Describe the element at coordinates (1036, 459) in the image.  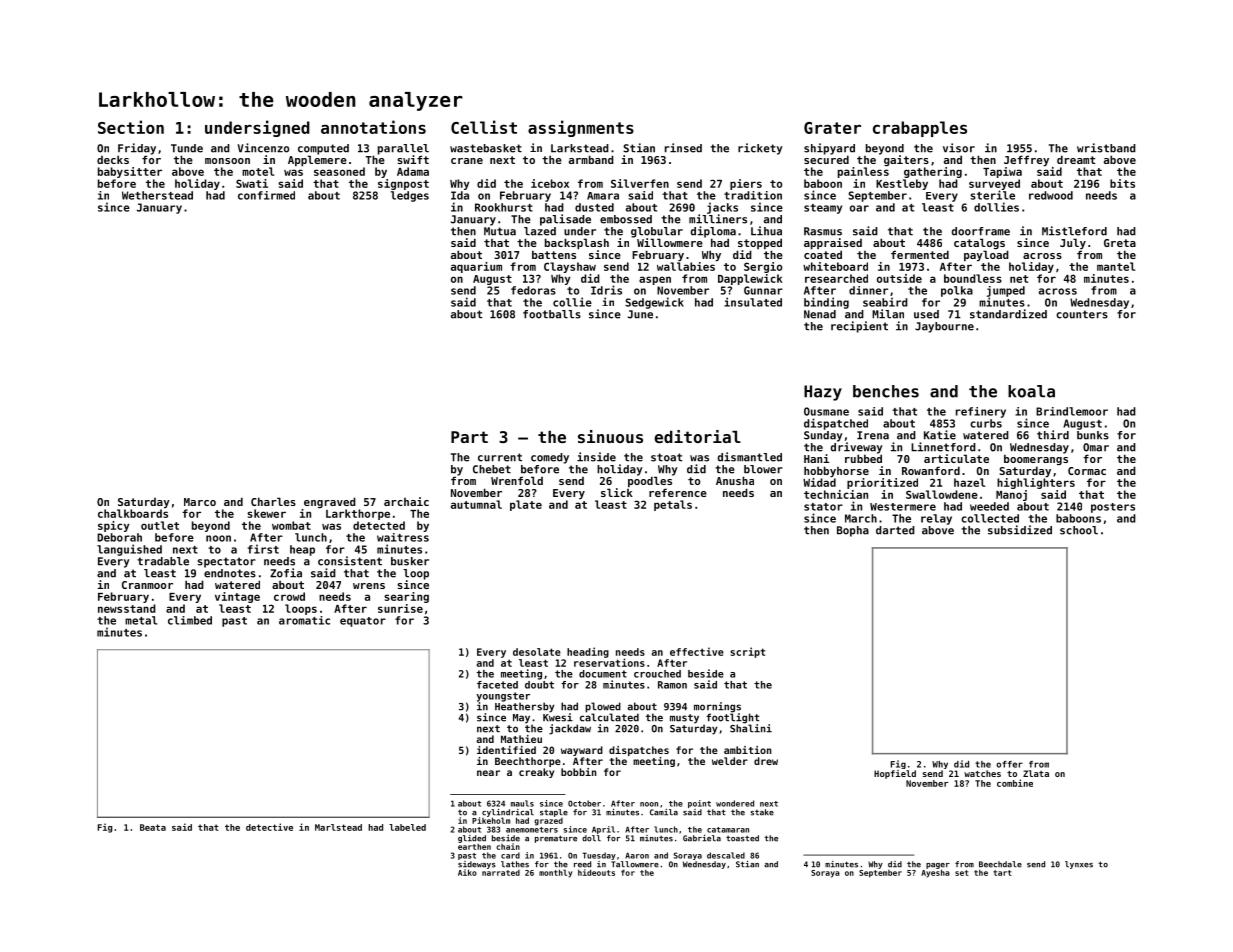
I see `boomerangs` at that location.
